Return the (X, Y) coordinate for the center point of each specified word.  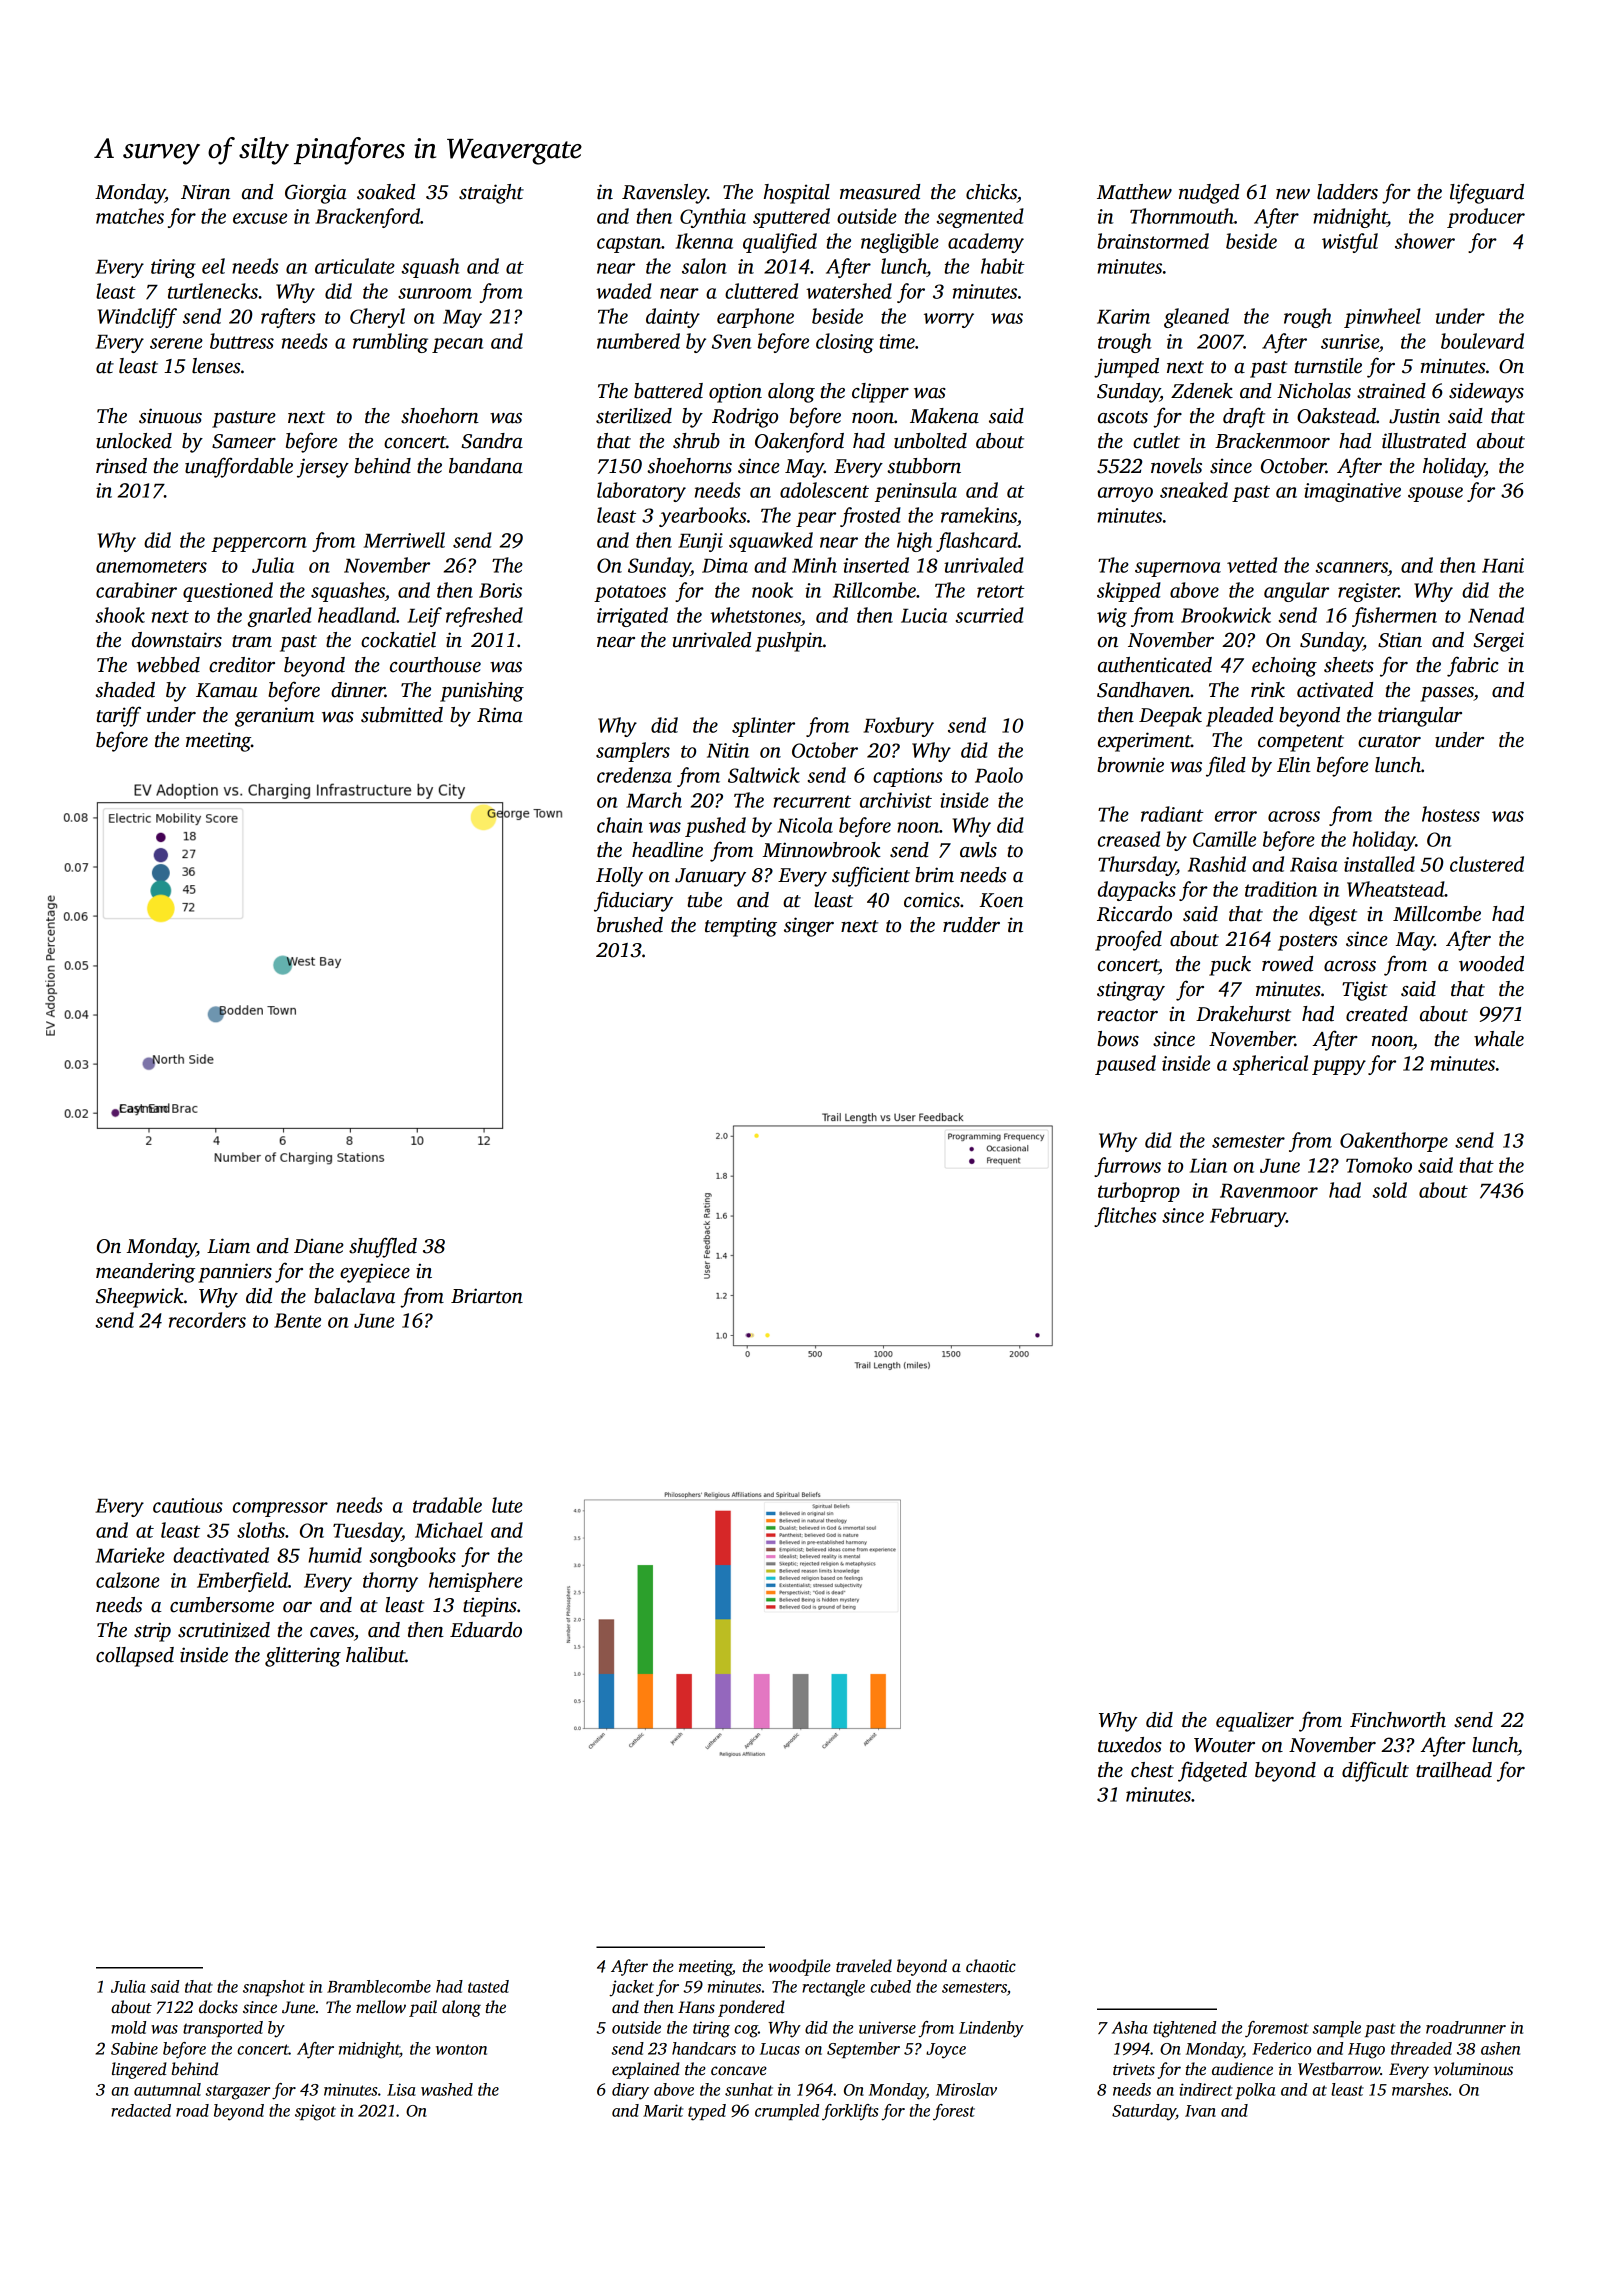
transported (223, 2029)
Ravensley (664, 194)
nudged (1209, 194)
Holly (619, 877)
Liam (228, 1246)
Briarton (487, 1296)
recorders (207, 1320)
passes (1447, 694)
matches (130, 216)
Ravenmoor (1269, 1191)
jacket (631, 1988)
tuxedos (1130, 1745)
